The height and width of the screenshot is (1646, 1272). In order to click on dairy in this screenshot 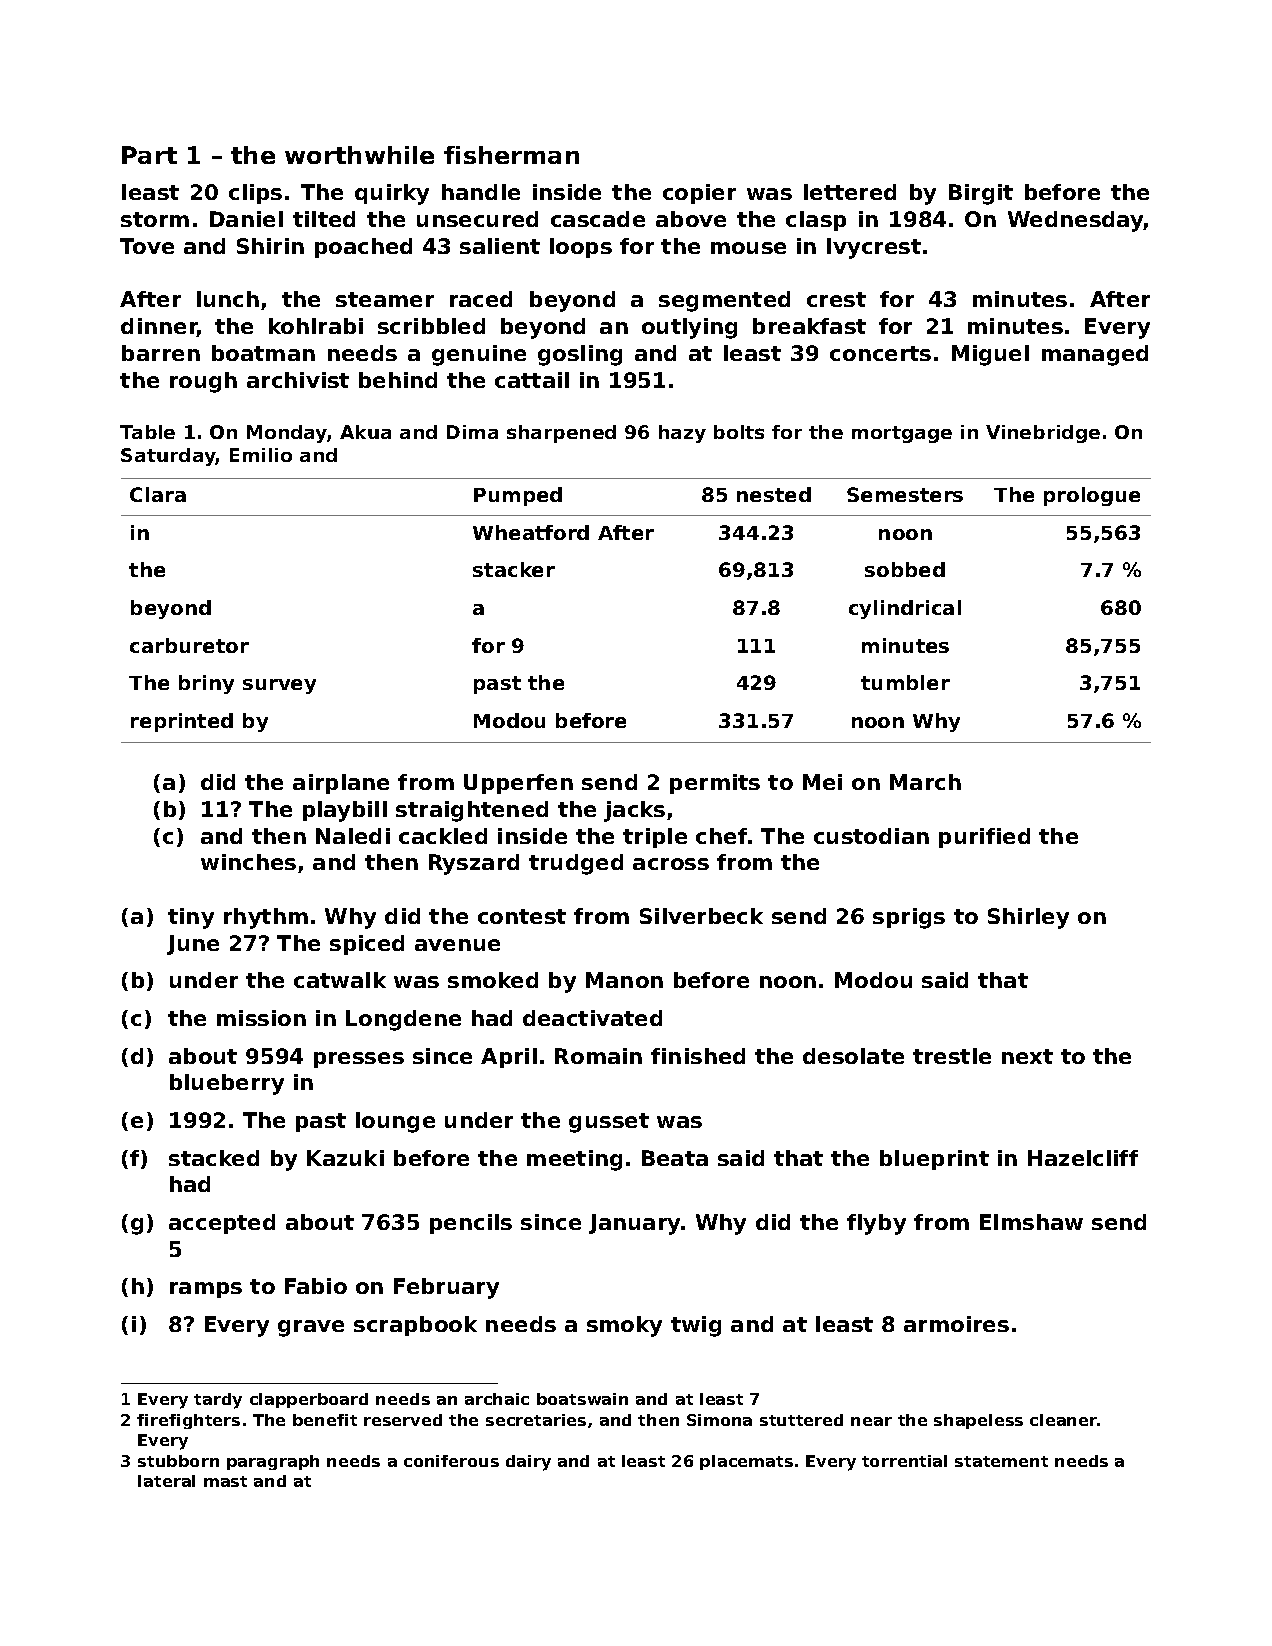, I will do `click(528, 1463)`.
